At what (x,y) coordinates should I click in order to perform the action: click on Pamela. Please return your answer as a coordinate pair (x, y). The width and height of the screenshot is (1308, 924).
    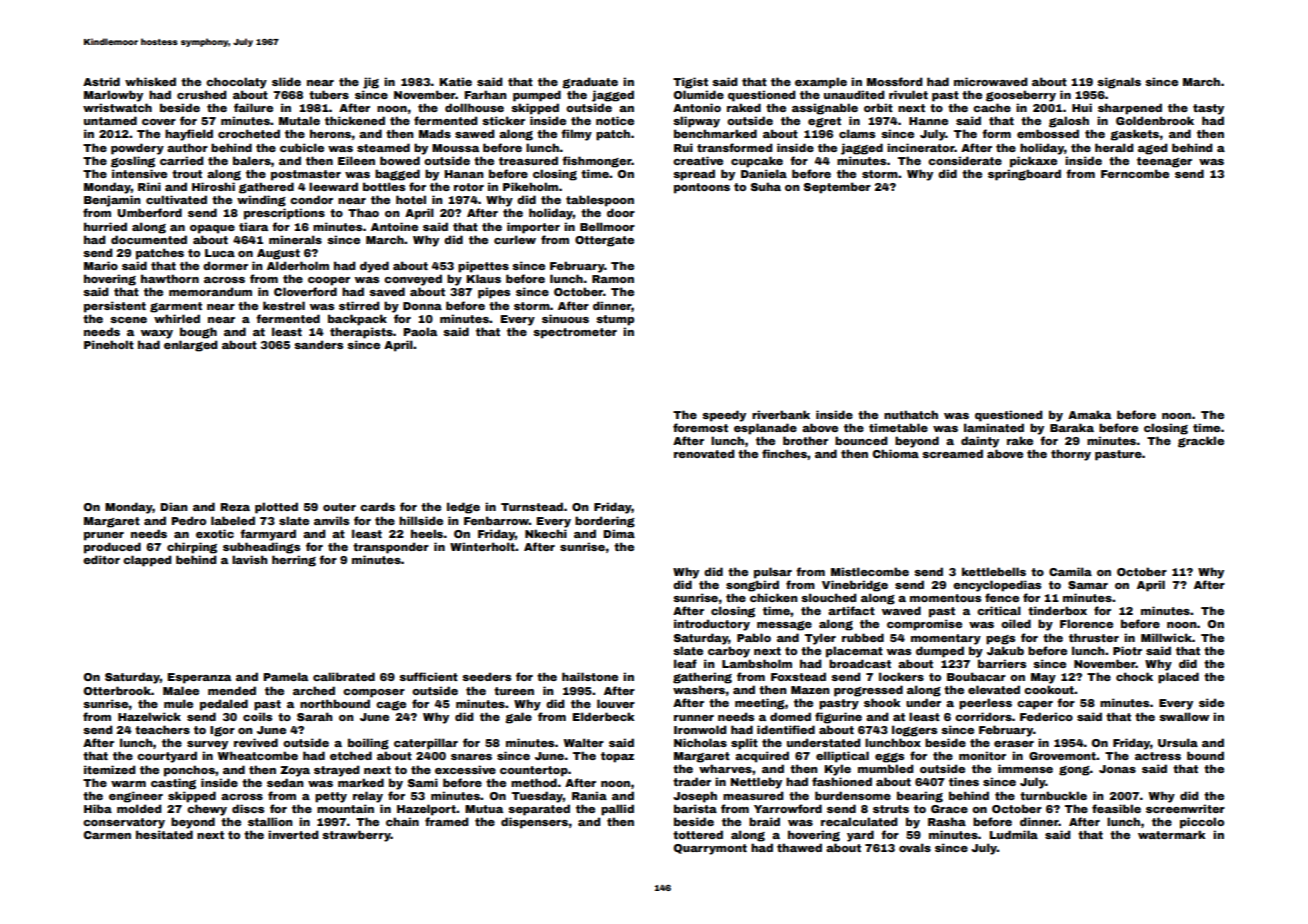
    Looking at the image, I should click on (285, 676).
